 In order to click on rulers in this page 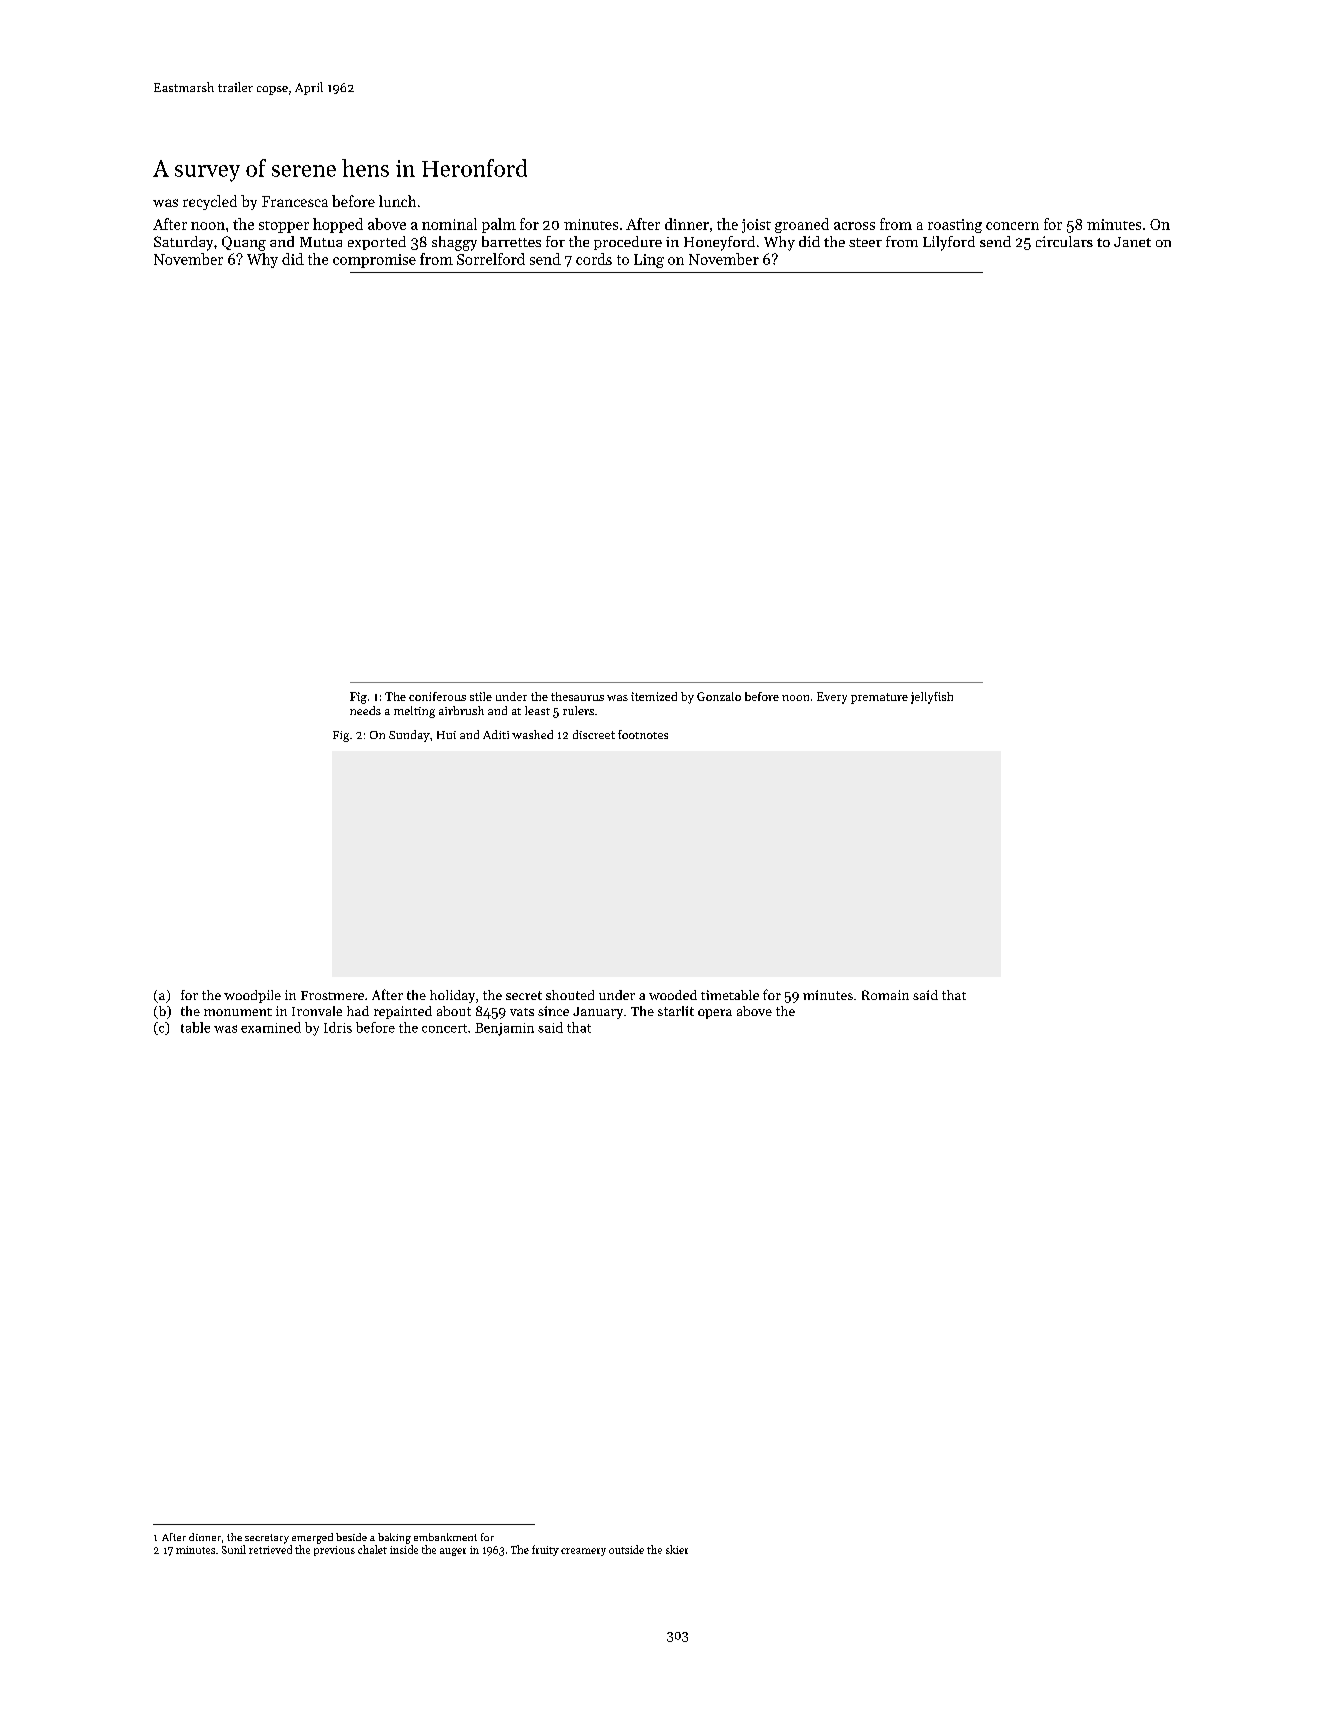, I will do `click(578, 710)`.
